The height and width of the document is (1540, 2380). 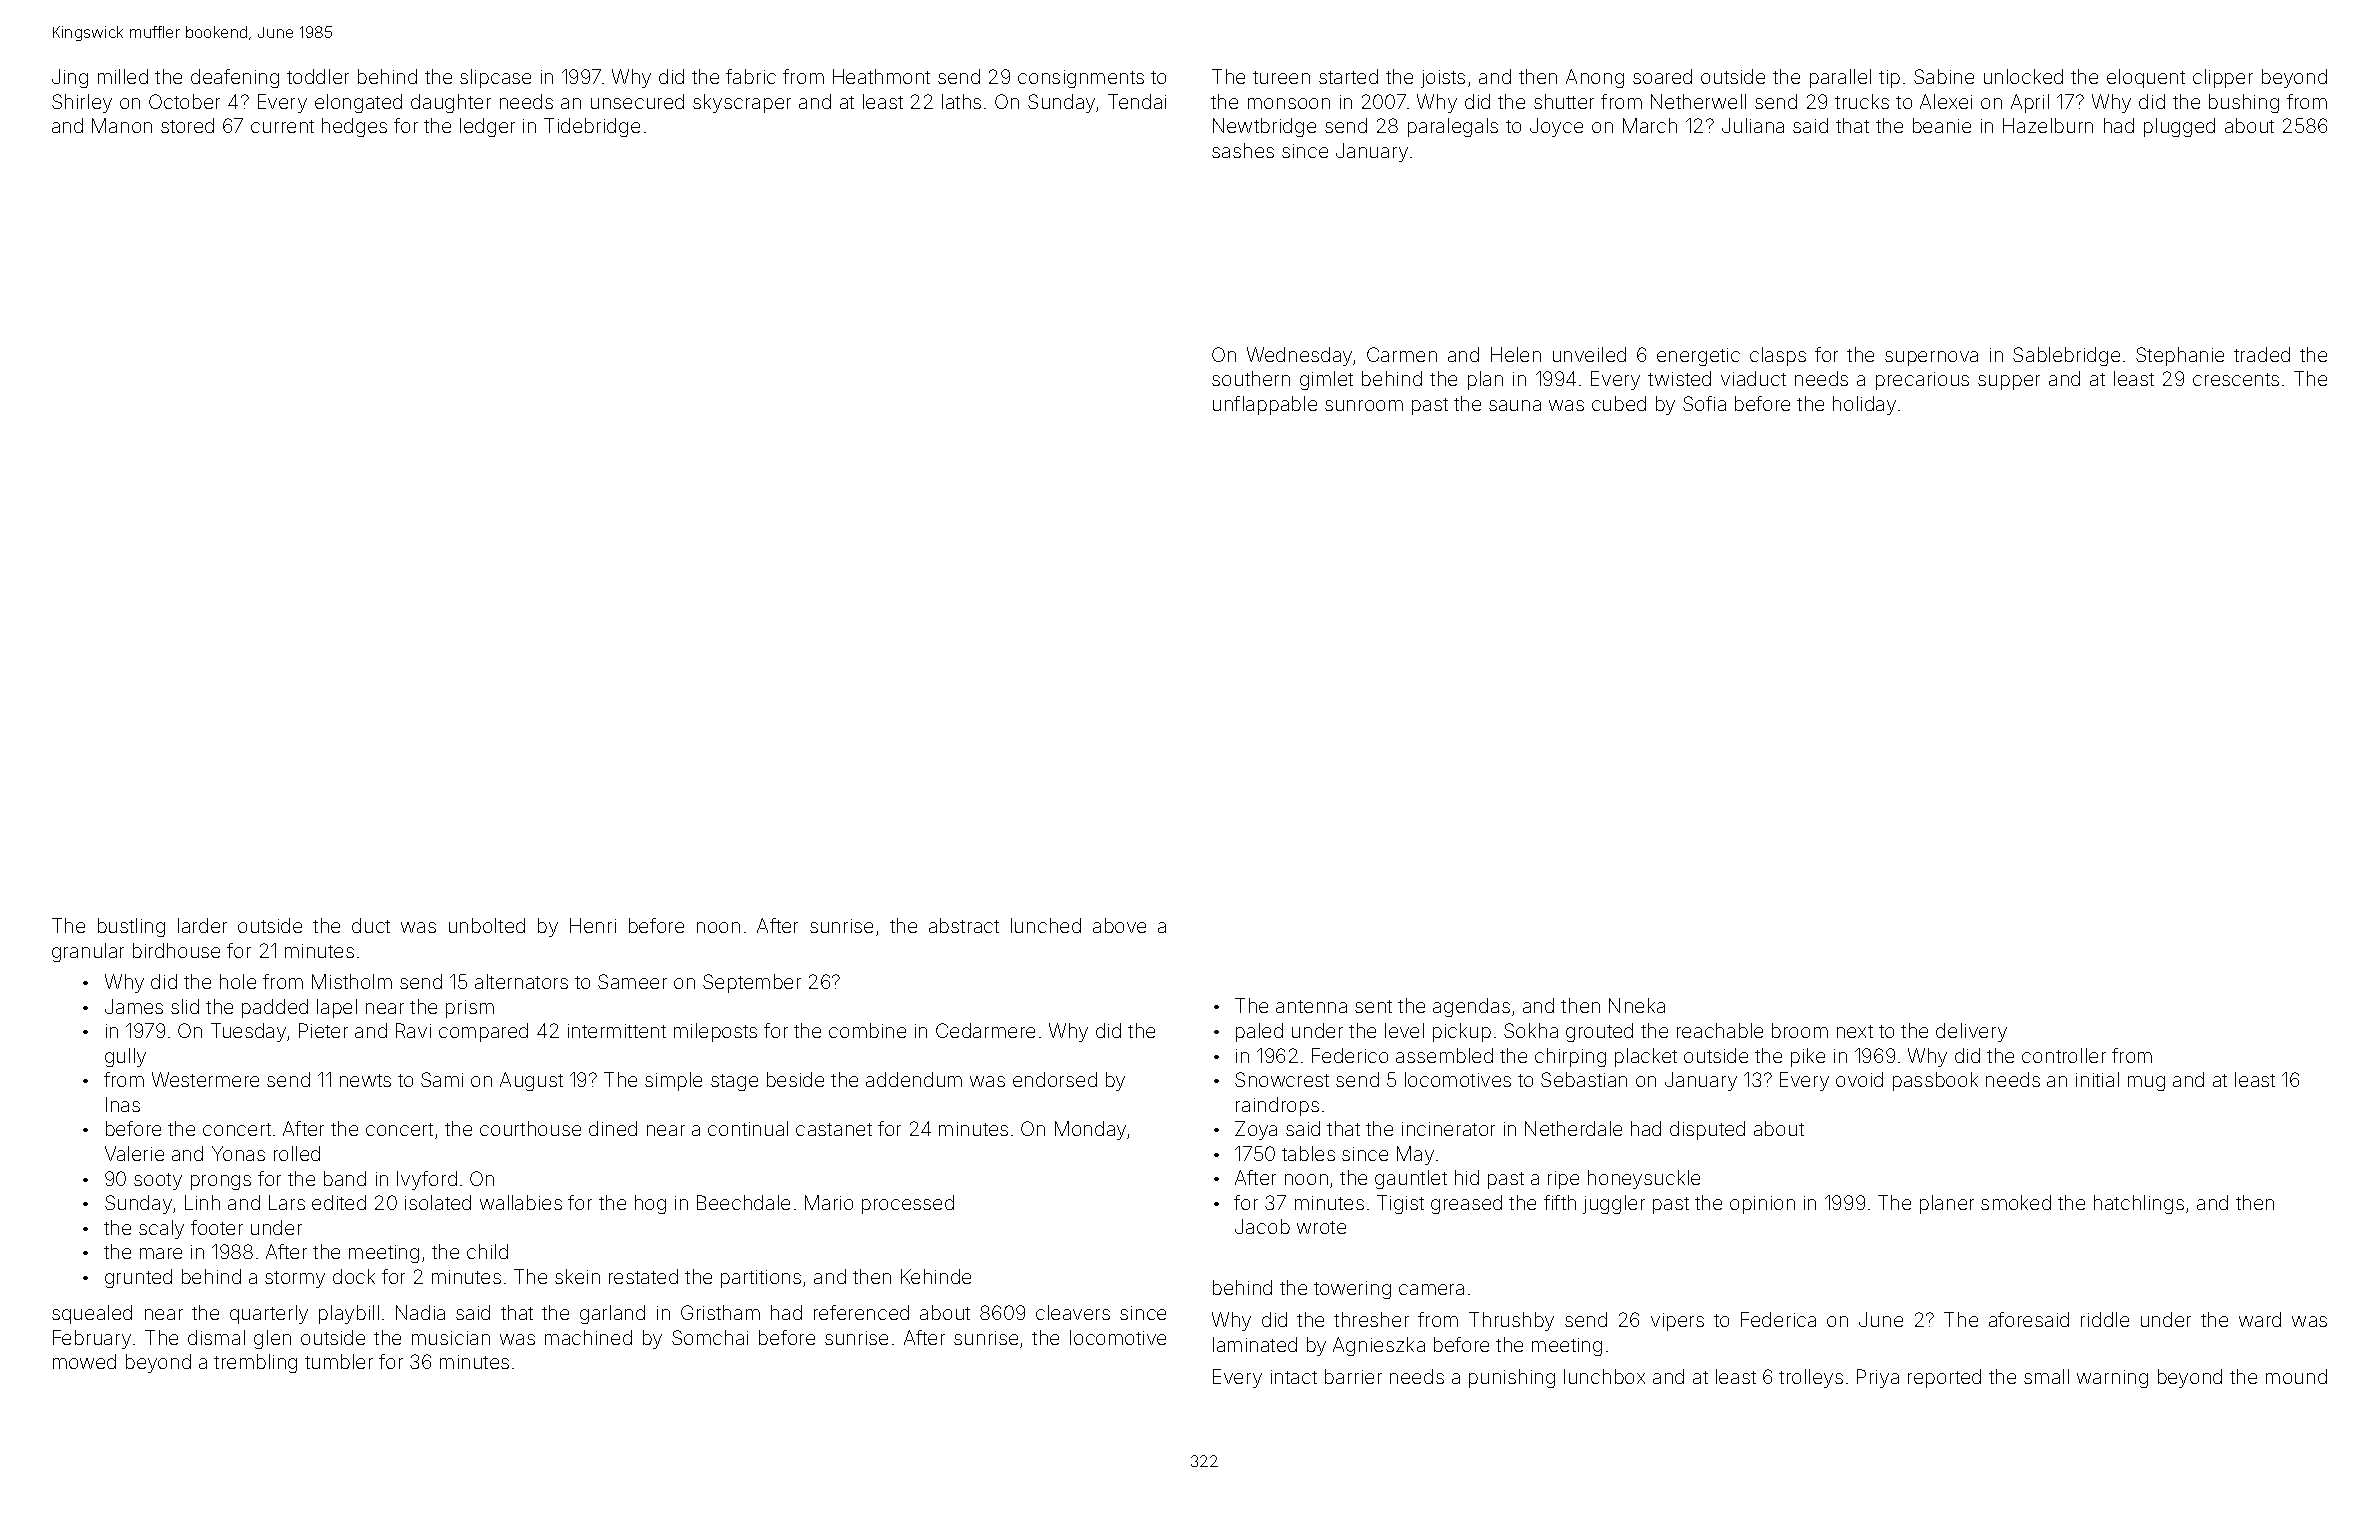 What do you see at coordinates (1512, 1378) in the document?
I see `punishing` at bounding box center [1512, 1378].
